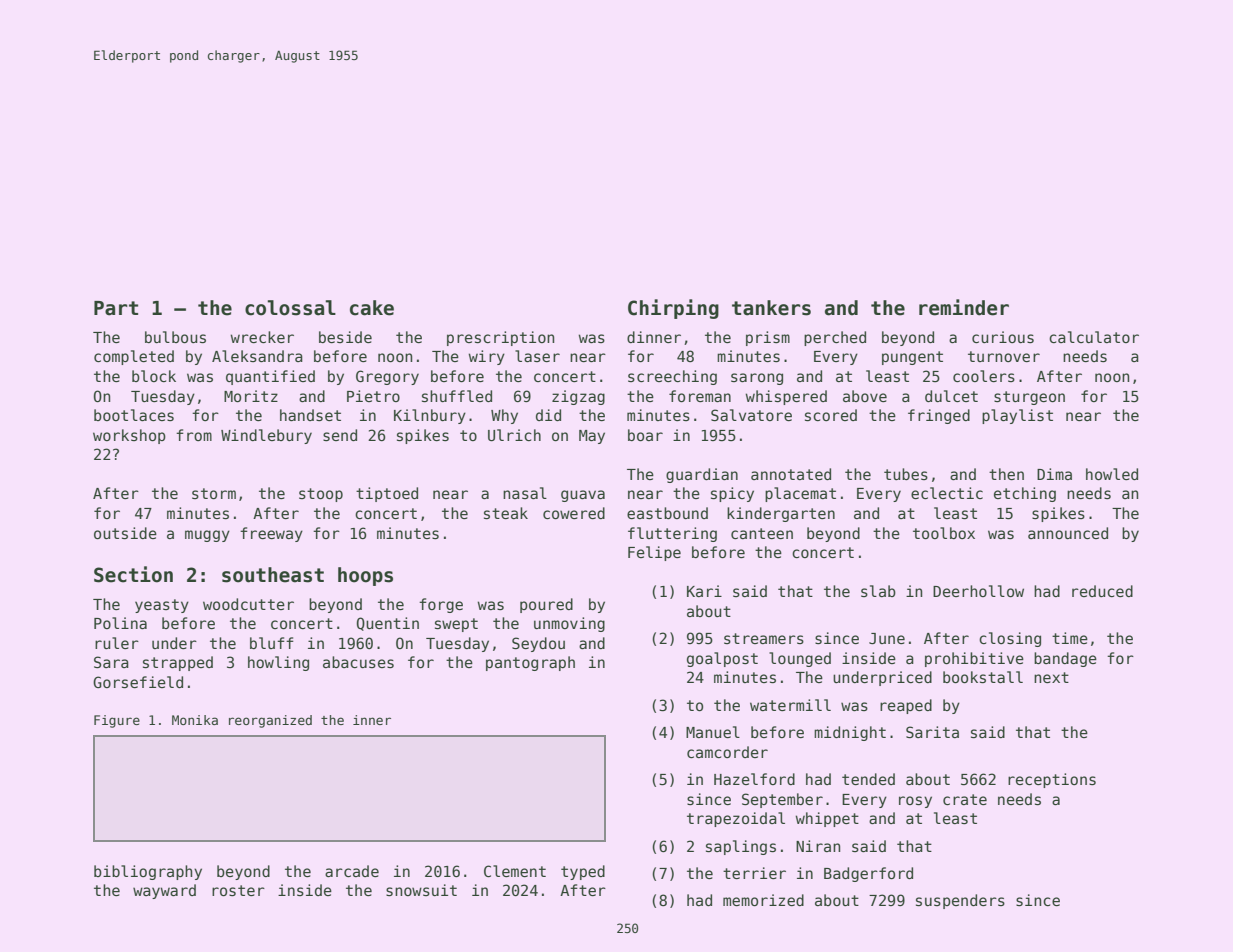  Describe the element at coordinates (148, 872) in the screenshot. I see `bibliography` at that location.
